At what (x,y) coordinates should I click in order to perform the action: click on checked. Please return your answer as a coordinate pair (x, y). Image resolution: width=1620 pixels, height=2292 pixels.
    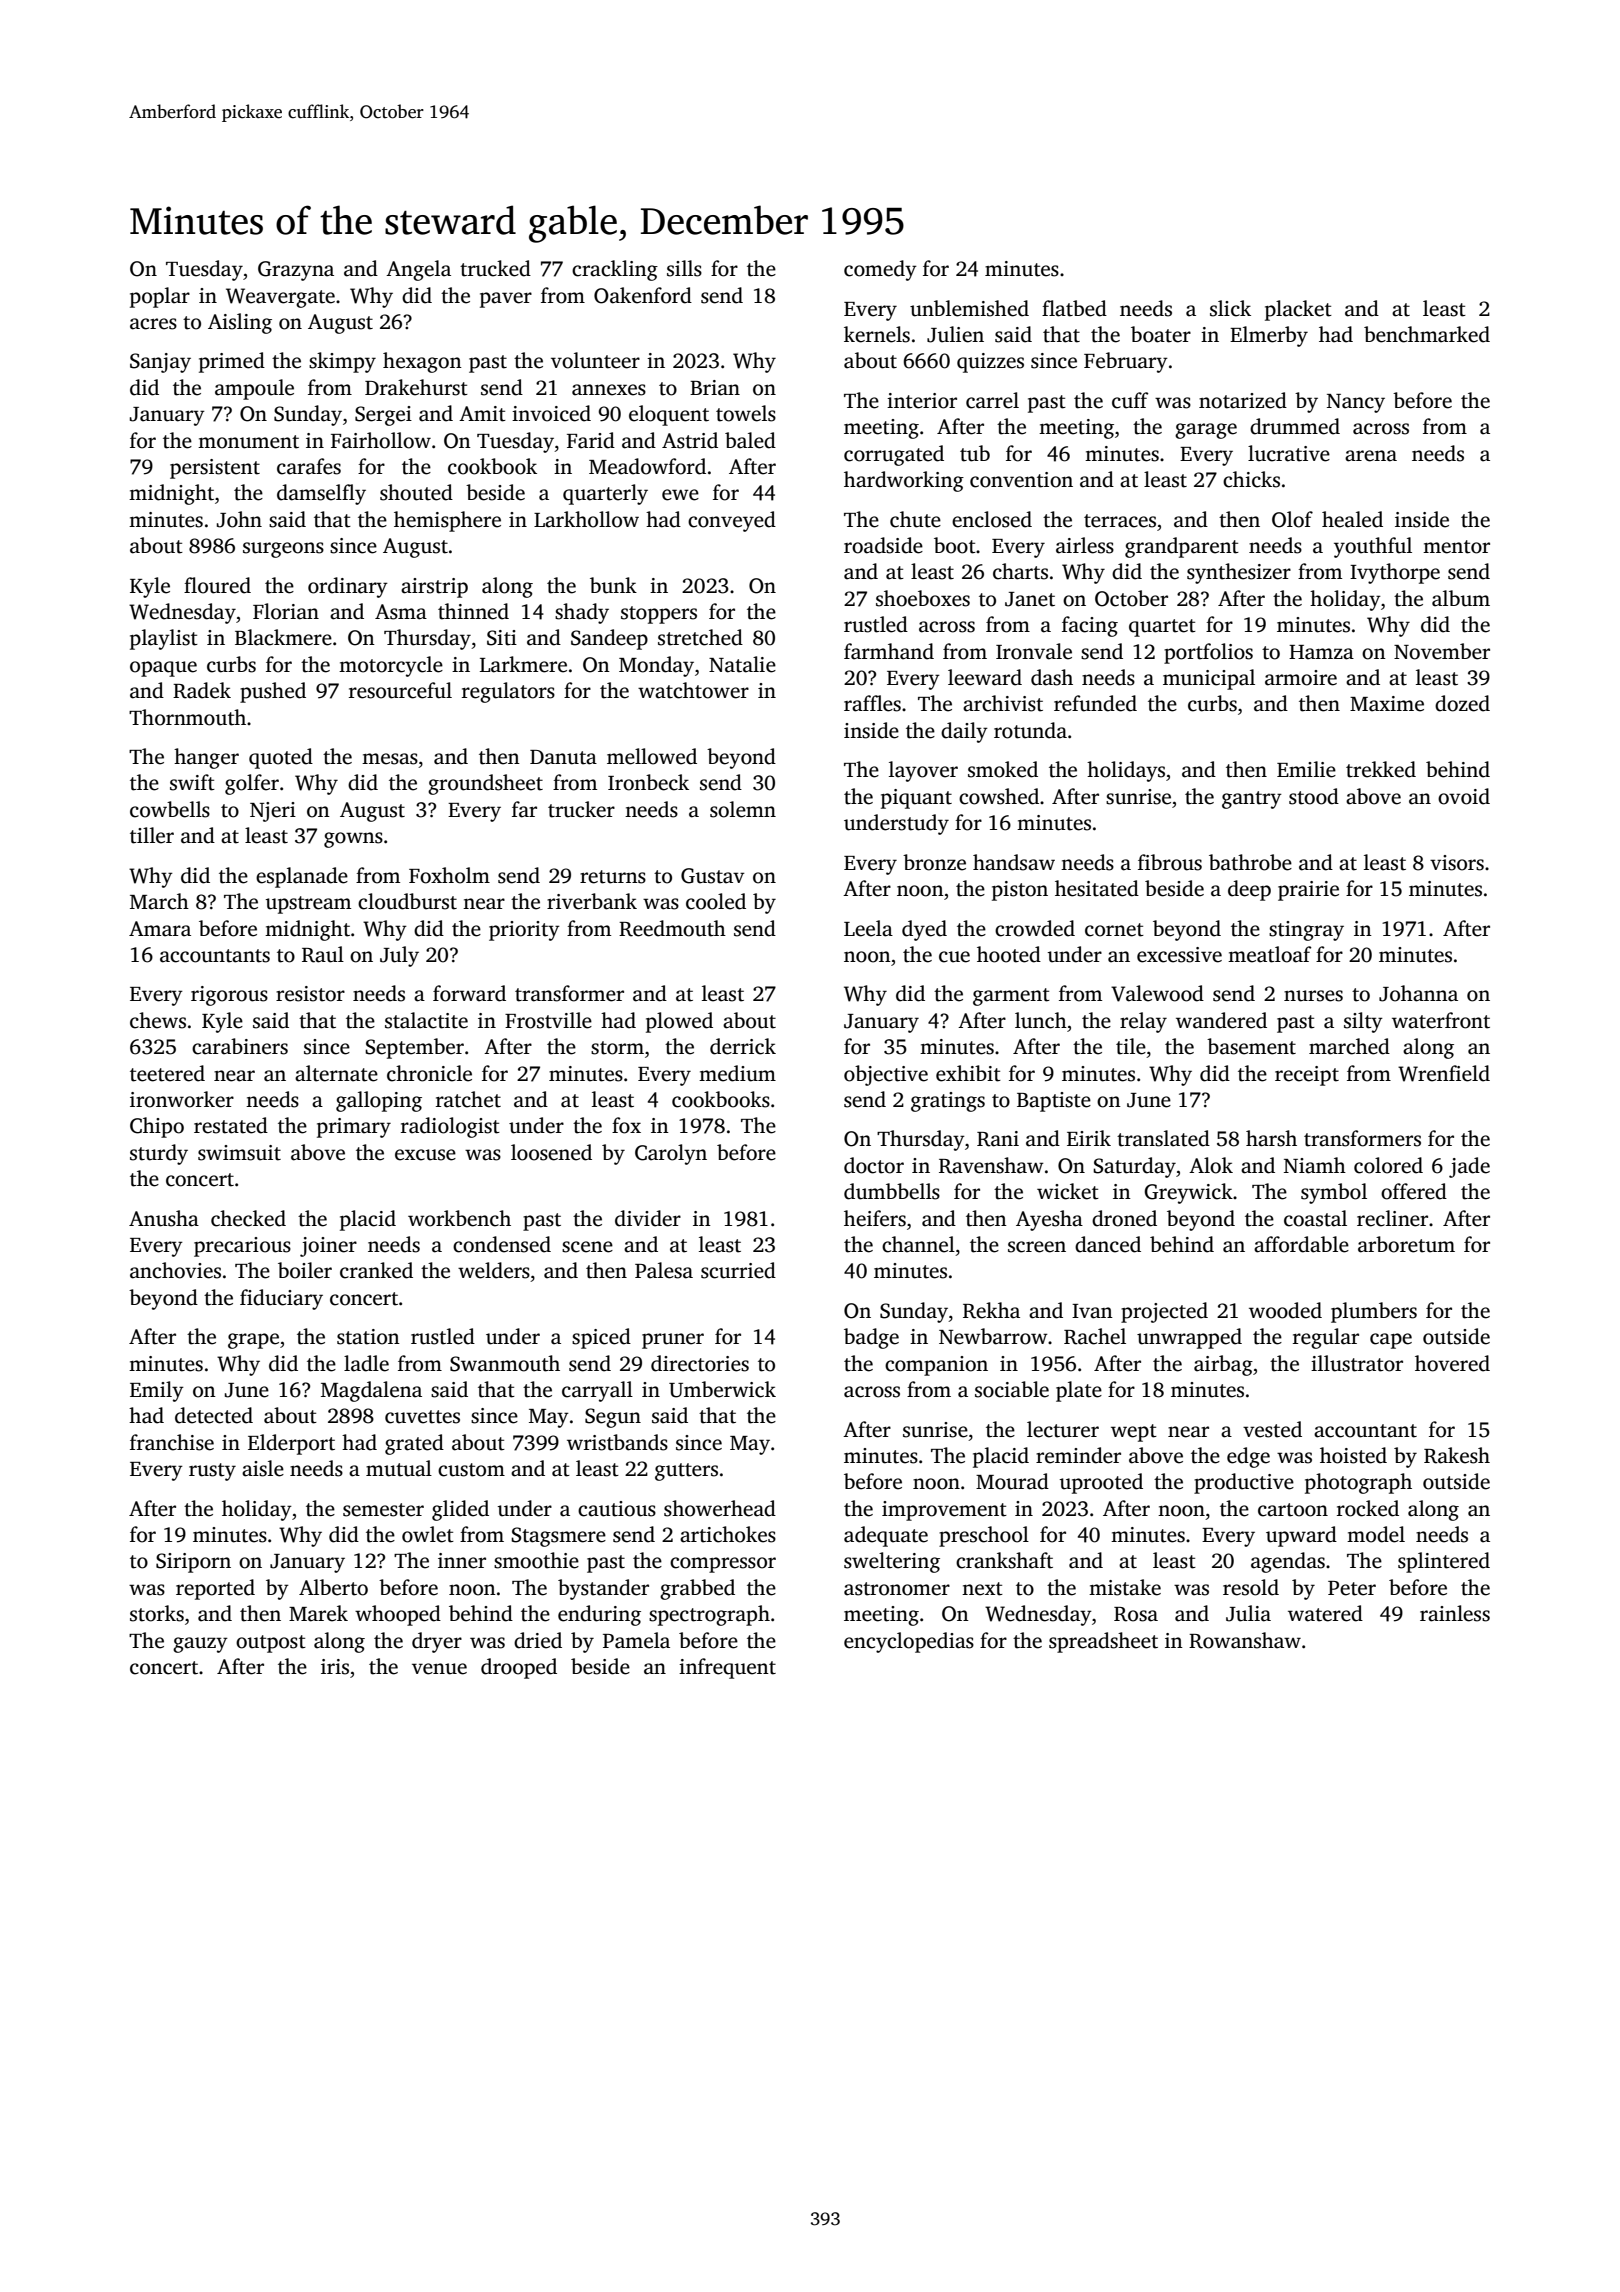
    Looking at the image, I should click on (248, 1218).
